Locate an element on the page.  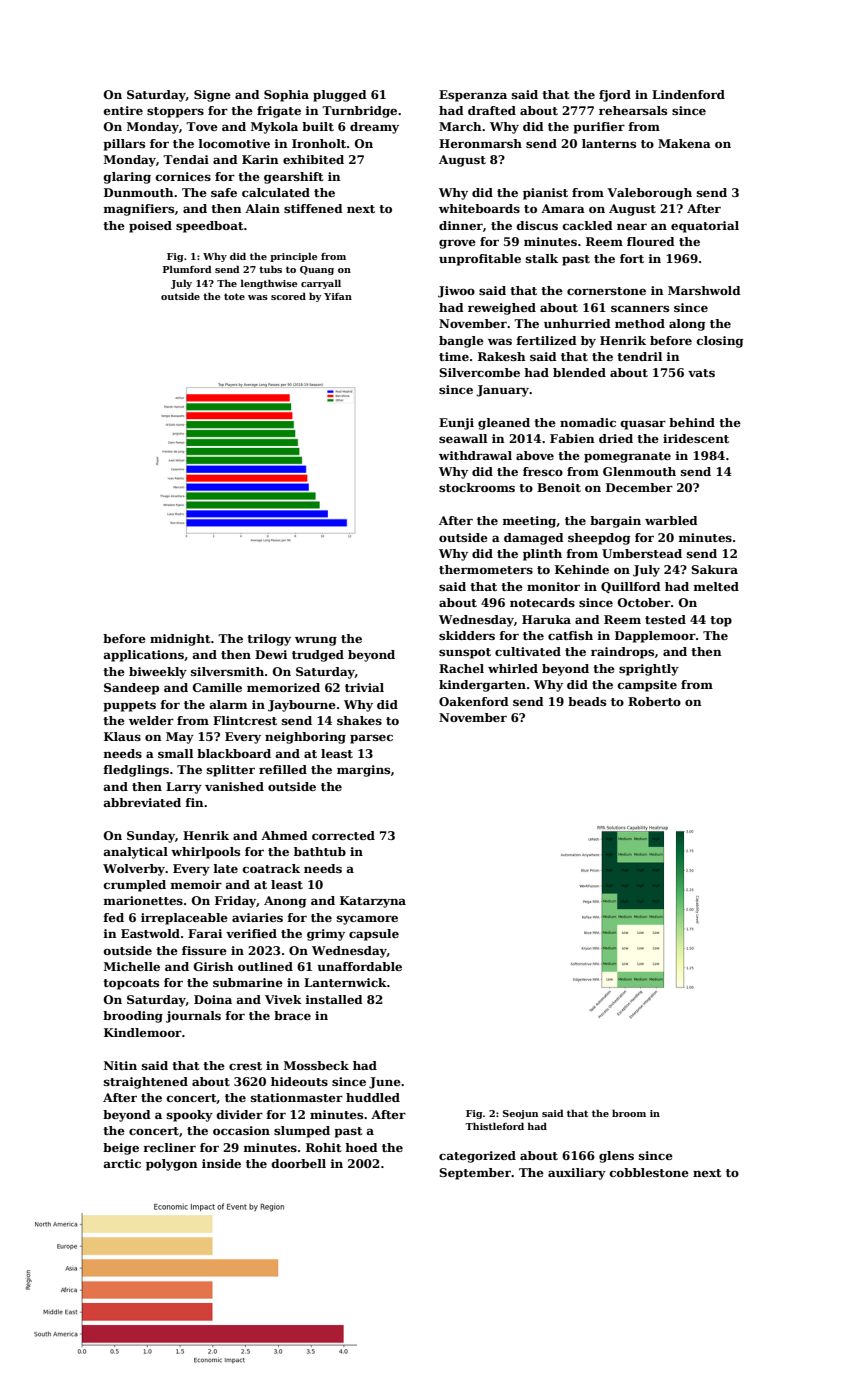
Jaybourne is located at coordinates (302, 706).
